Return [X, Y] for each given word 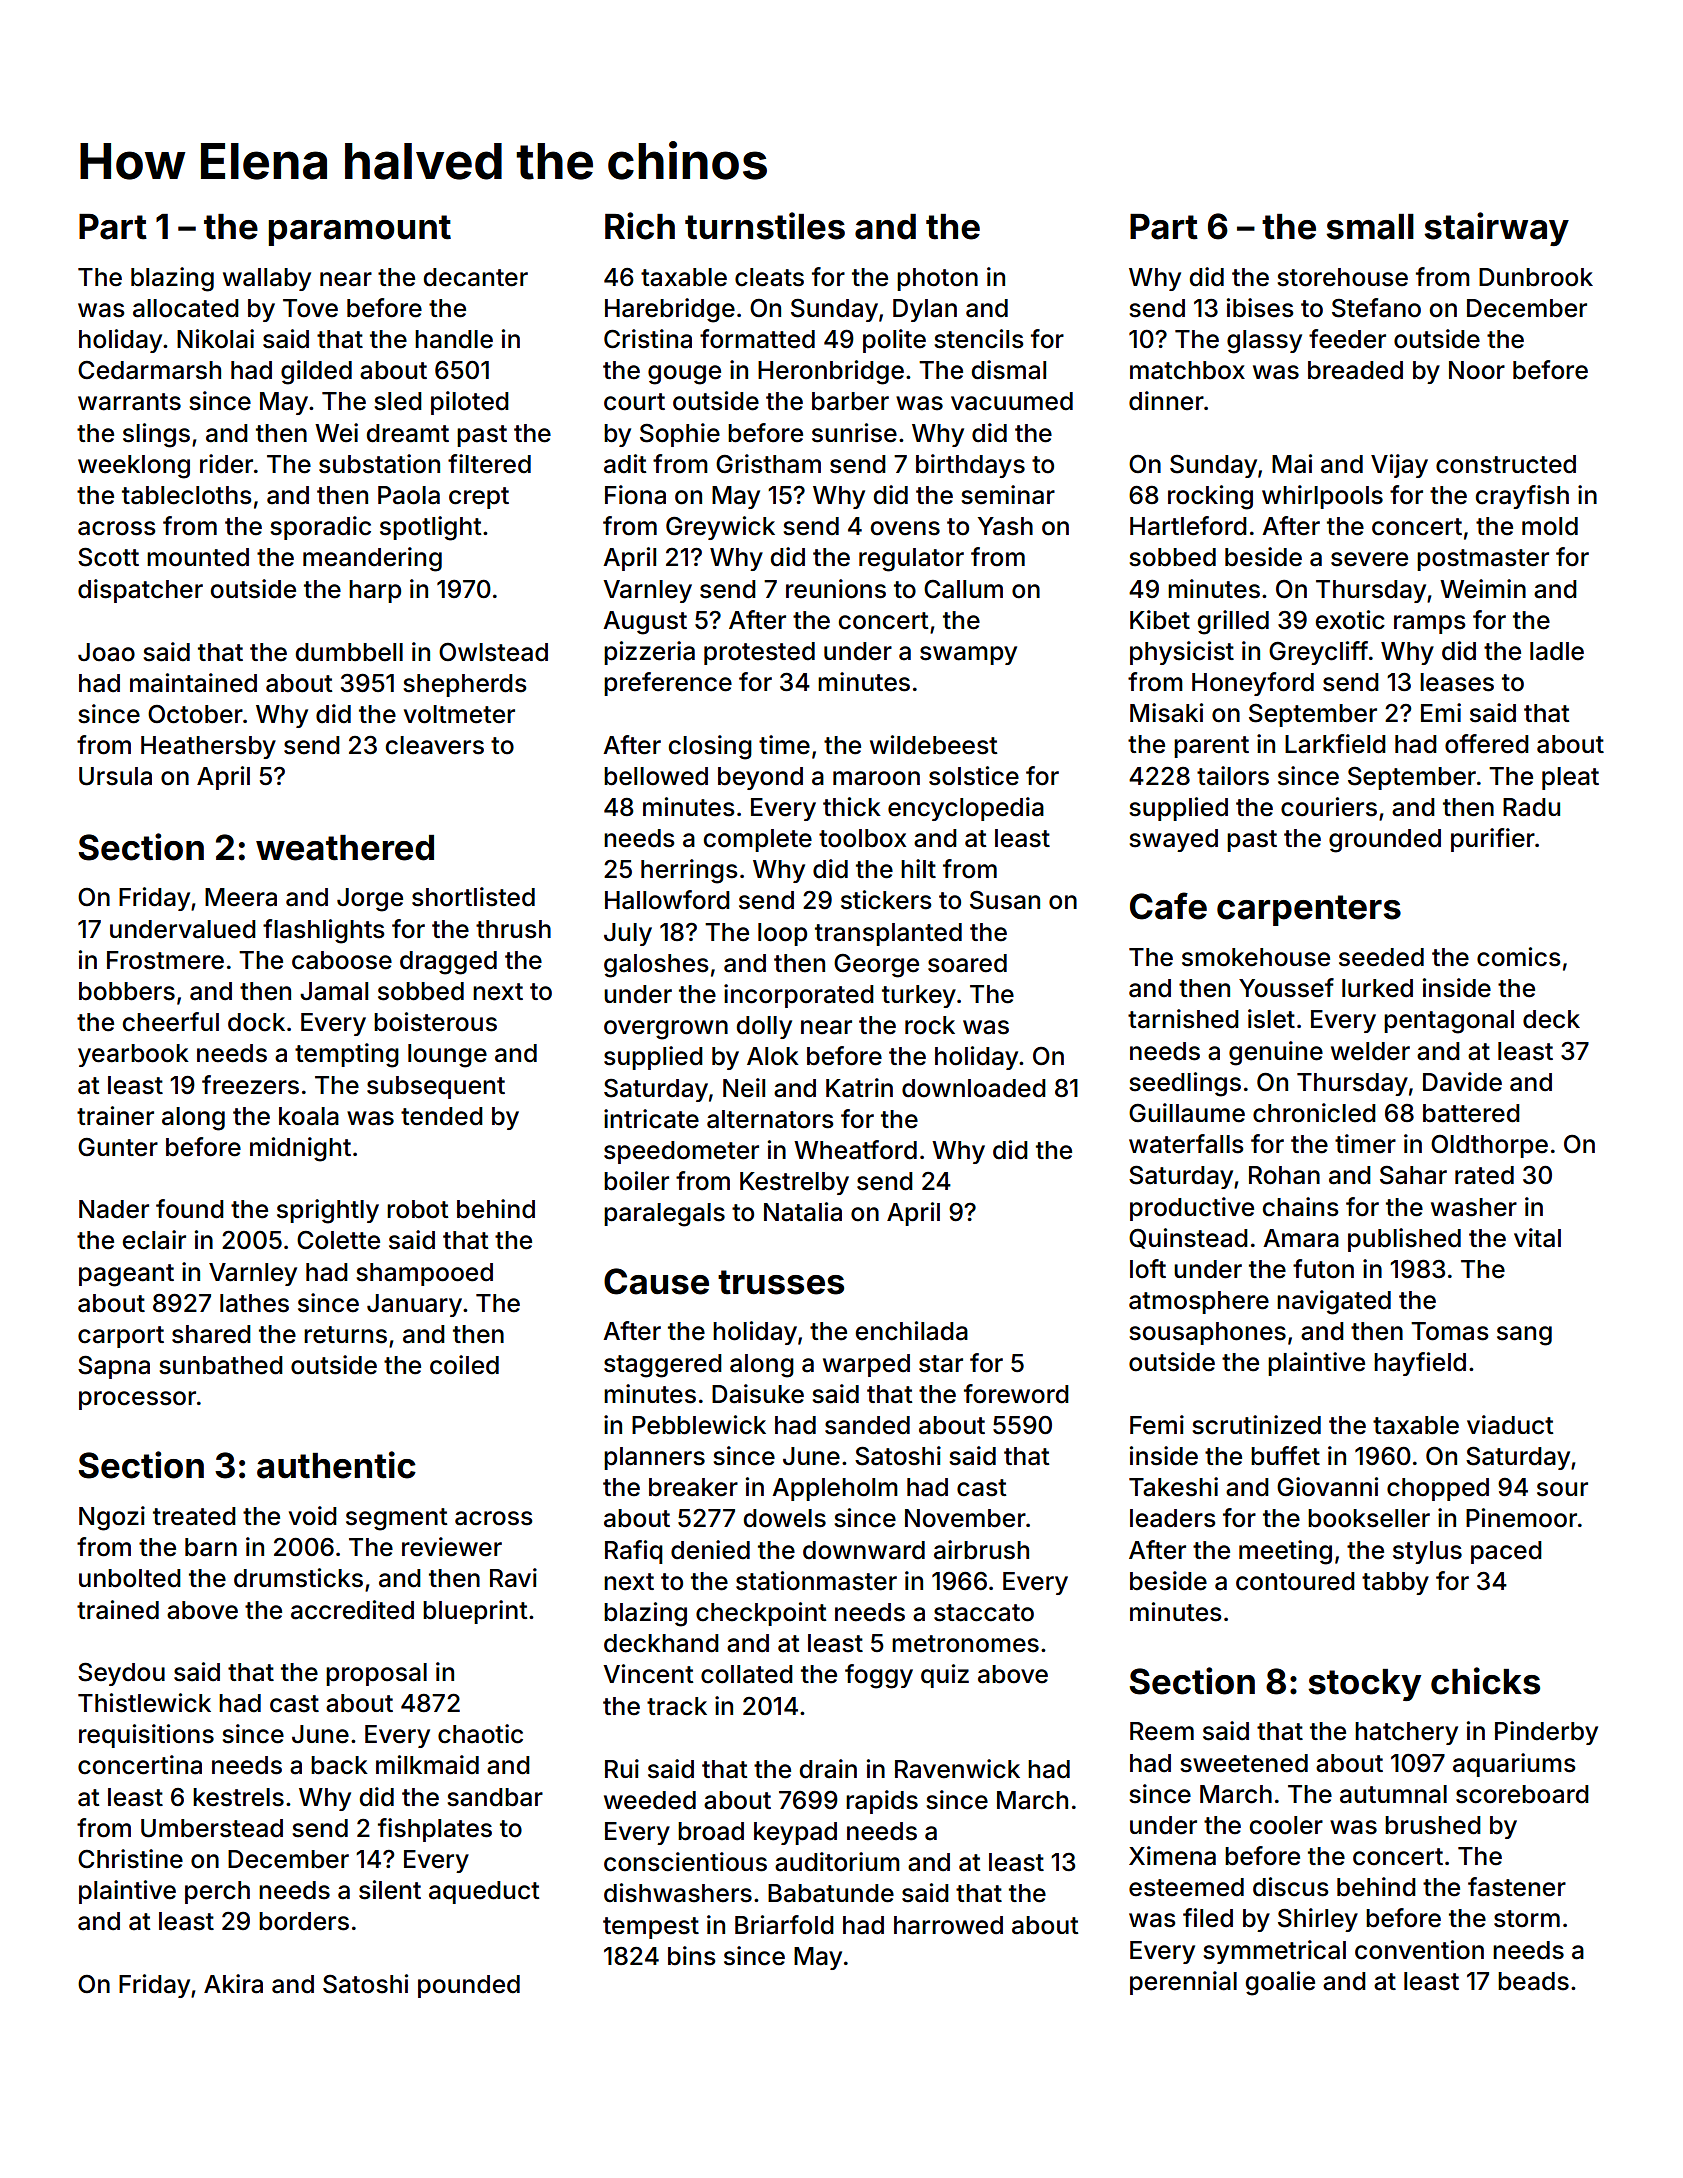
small [1370, 227]
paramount [359, 230]
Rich [640, 226]
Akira [233, 1984]
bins [692, 1956]
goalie [1280, 1983]
